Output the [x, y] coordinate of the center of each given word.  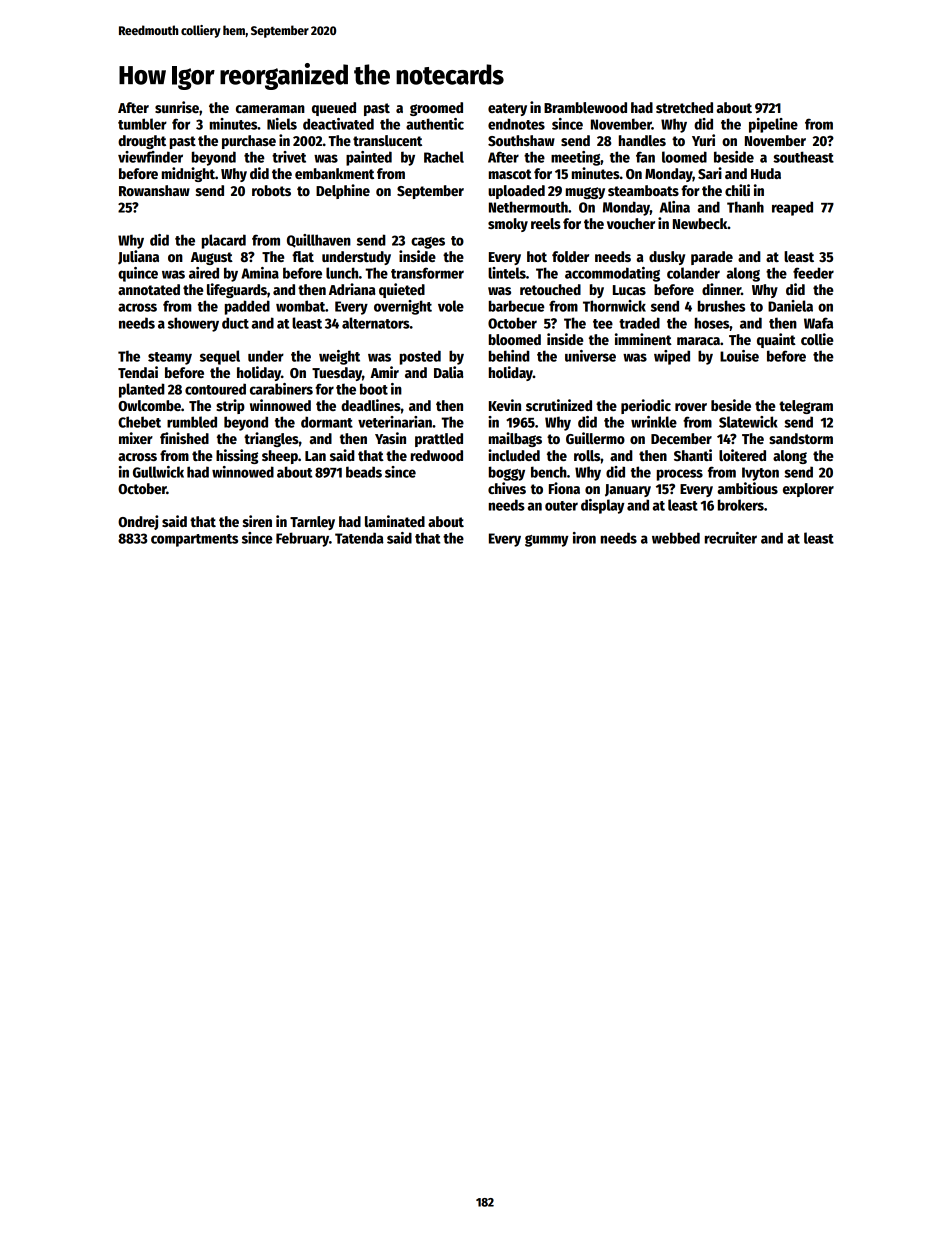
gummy [547, 541]
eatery [507, 109]
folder [570, 256]
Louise [739, 356]
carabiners [281, 389]
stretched [684, 107]
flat [303, 256]
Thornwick [614, 306]
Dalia [449, 372]
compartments [194, 540]
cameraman [270, 109]
